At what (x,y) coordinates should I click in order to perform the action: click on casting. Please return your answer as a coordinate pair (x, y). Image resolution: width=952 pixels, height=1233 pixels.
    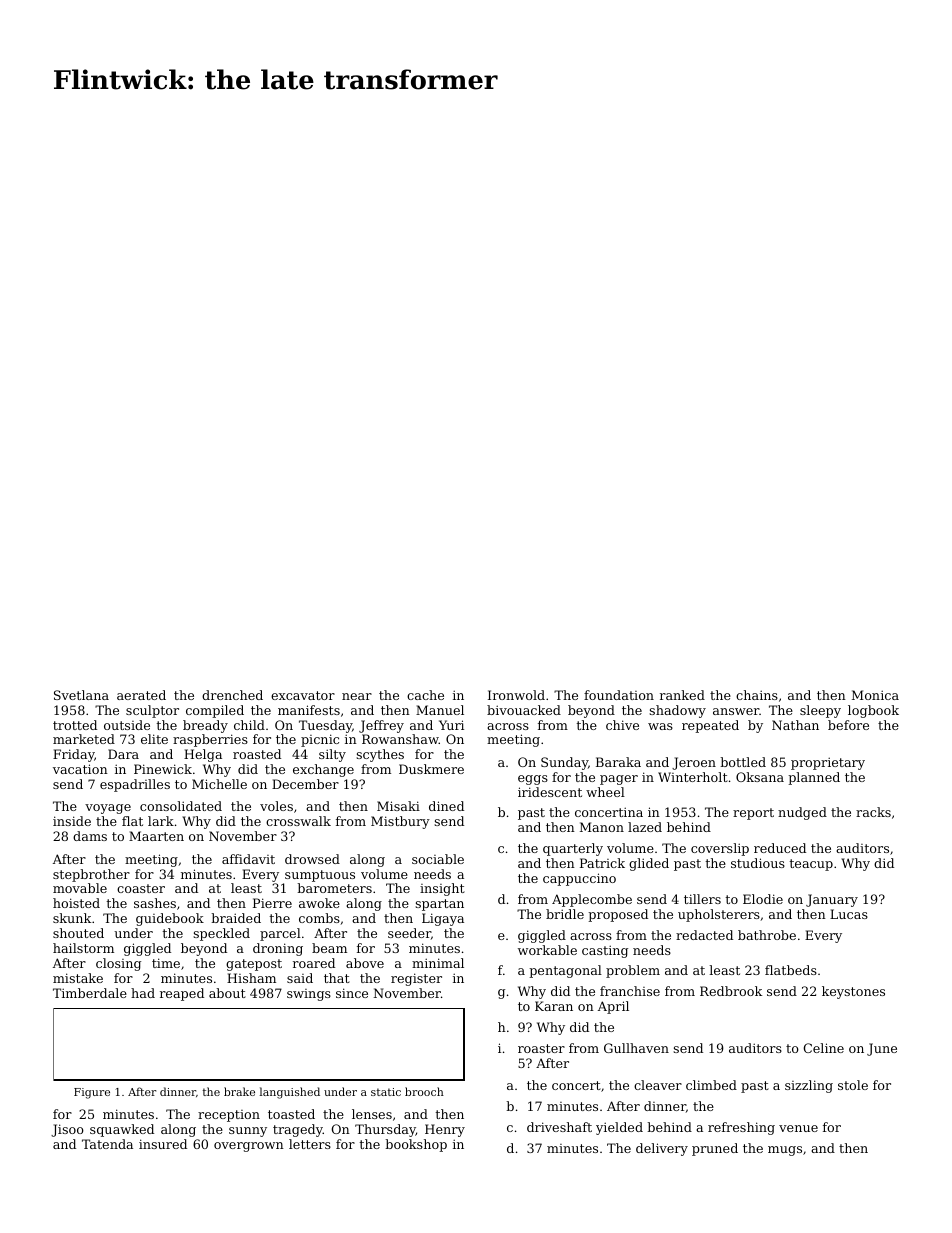
    Looking at the image, I should click on (605, 951).
